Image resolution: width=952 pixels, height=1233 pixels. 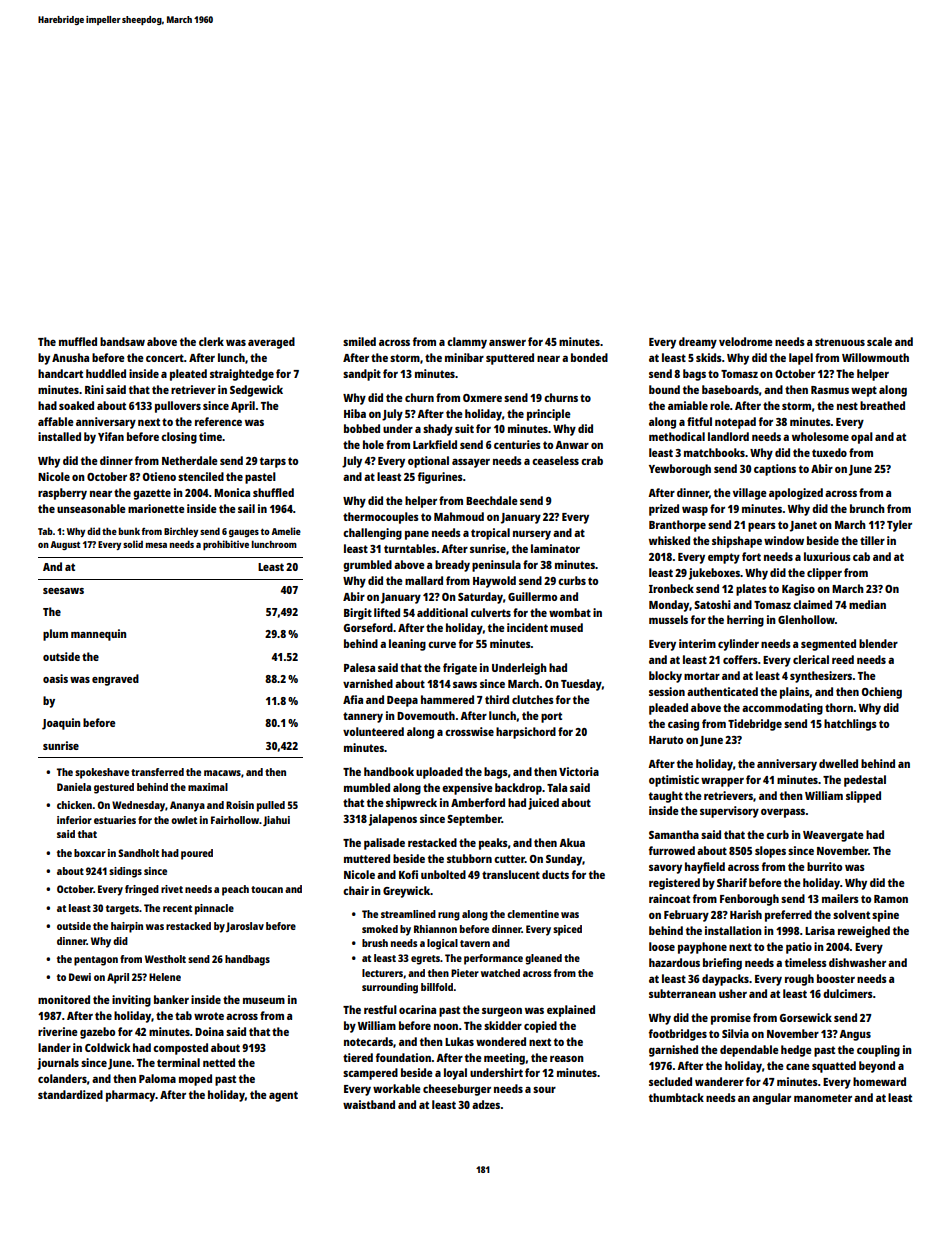 What do you see at coordinates (159, 476) in the screenshot?
I see `Otieno` at bounding box center [159, 476].
